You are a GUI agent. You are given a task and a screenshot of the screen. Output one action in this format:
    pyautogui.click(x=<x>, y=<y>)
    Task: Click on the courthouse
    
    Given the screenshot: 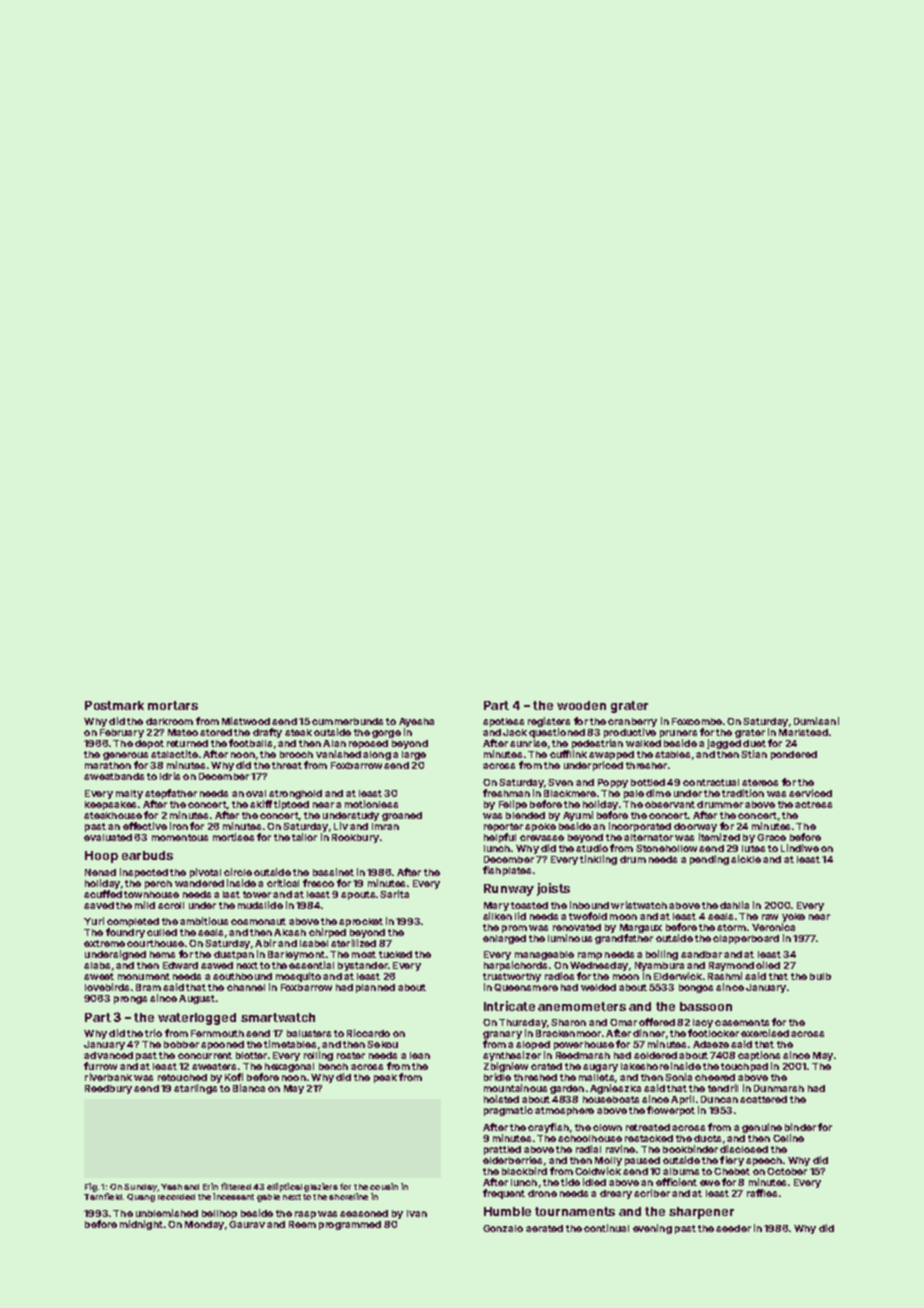 What is the action you would take?
    pyautogui.click(x=155, y=943)
